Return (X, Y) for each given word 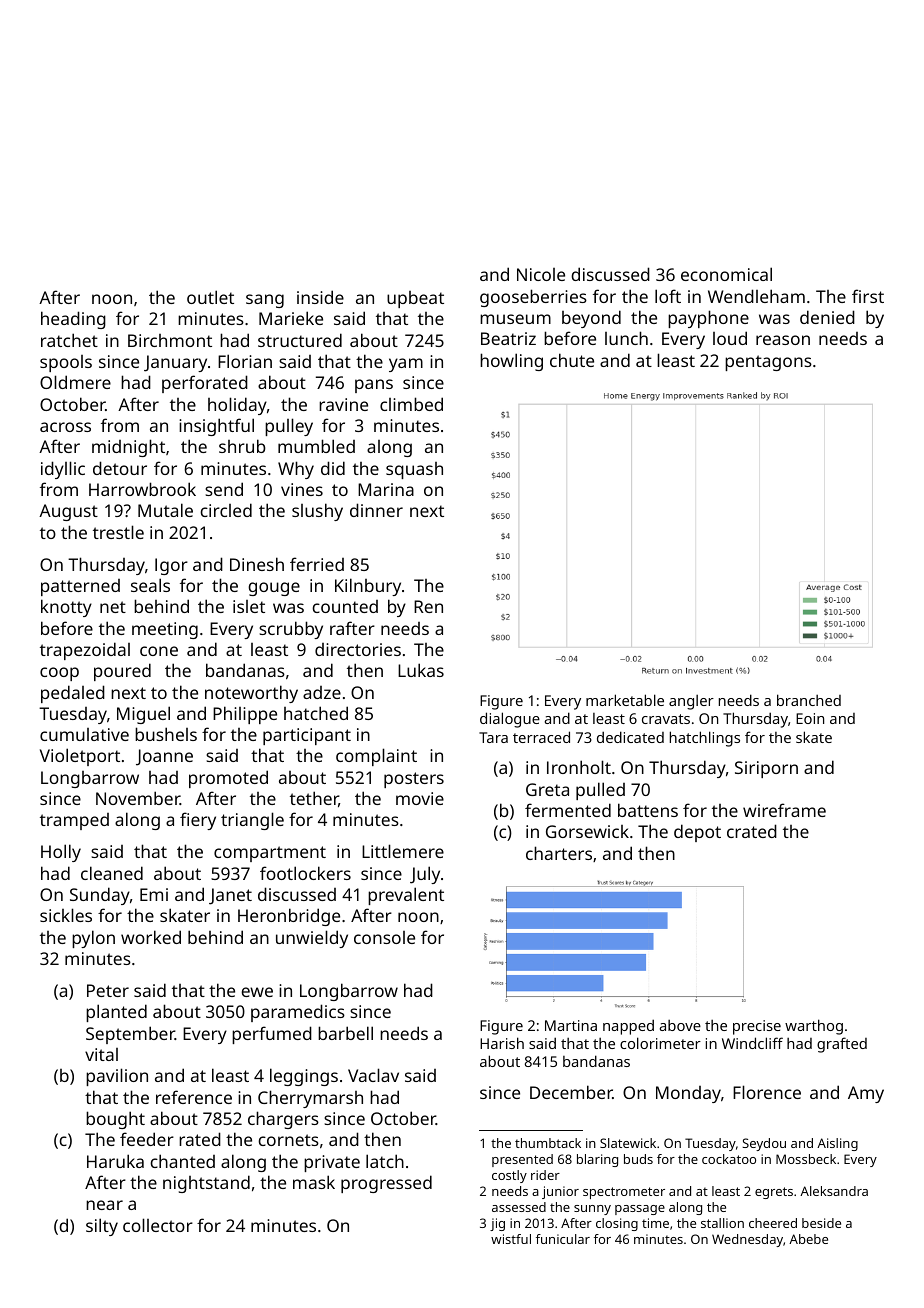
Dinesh (257, 564)
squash (414, 470)
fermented (568, 810)
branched (809, 700)
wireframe (784, 810)
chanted (182, 1161)
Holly (61, 853)
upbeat (415, 299)
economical (726, 274)
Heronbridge (289, 917)
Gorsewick (587, 831)
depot (697, 833)
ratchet (69, 340)
